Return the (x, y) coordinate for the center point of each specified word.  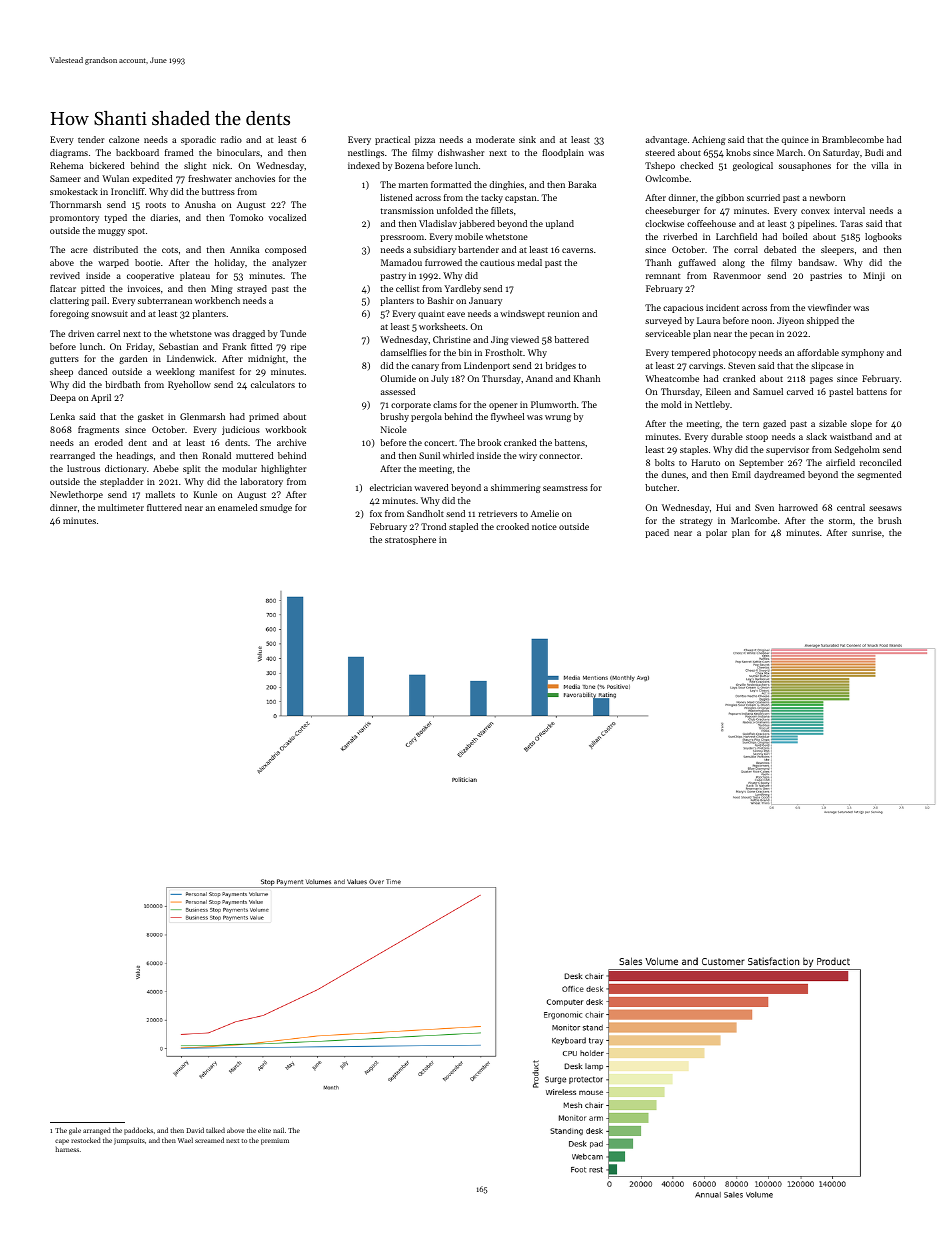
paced (657, 533)
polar (716, 533)
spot (136, 232)
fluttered (164, 507)
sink (527, 139)
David (195, 1130)
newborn (827, 197)
